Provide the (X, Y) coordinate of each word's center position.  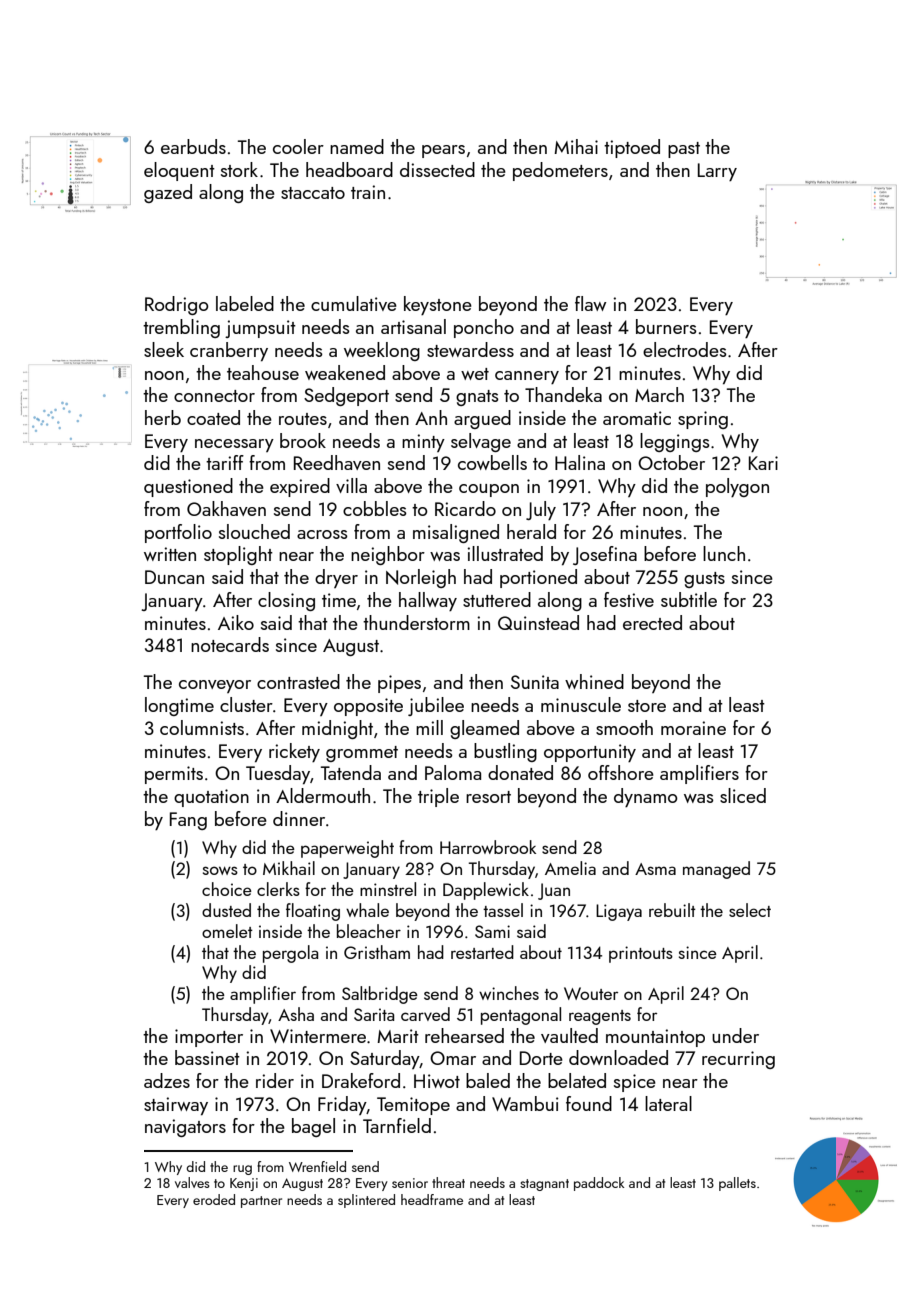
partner (261, 1202)
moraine (693, 728)
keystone (438, 305)
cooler (298, 146)
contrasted (298, 681)
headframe (432, 1199)
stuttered (497, 599)
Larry (717, 172)
